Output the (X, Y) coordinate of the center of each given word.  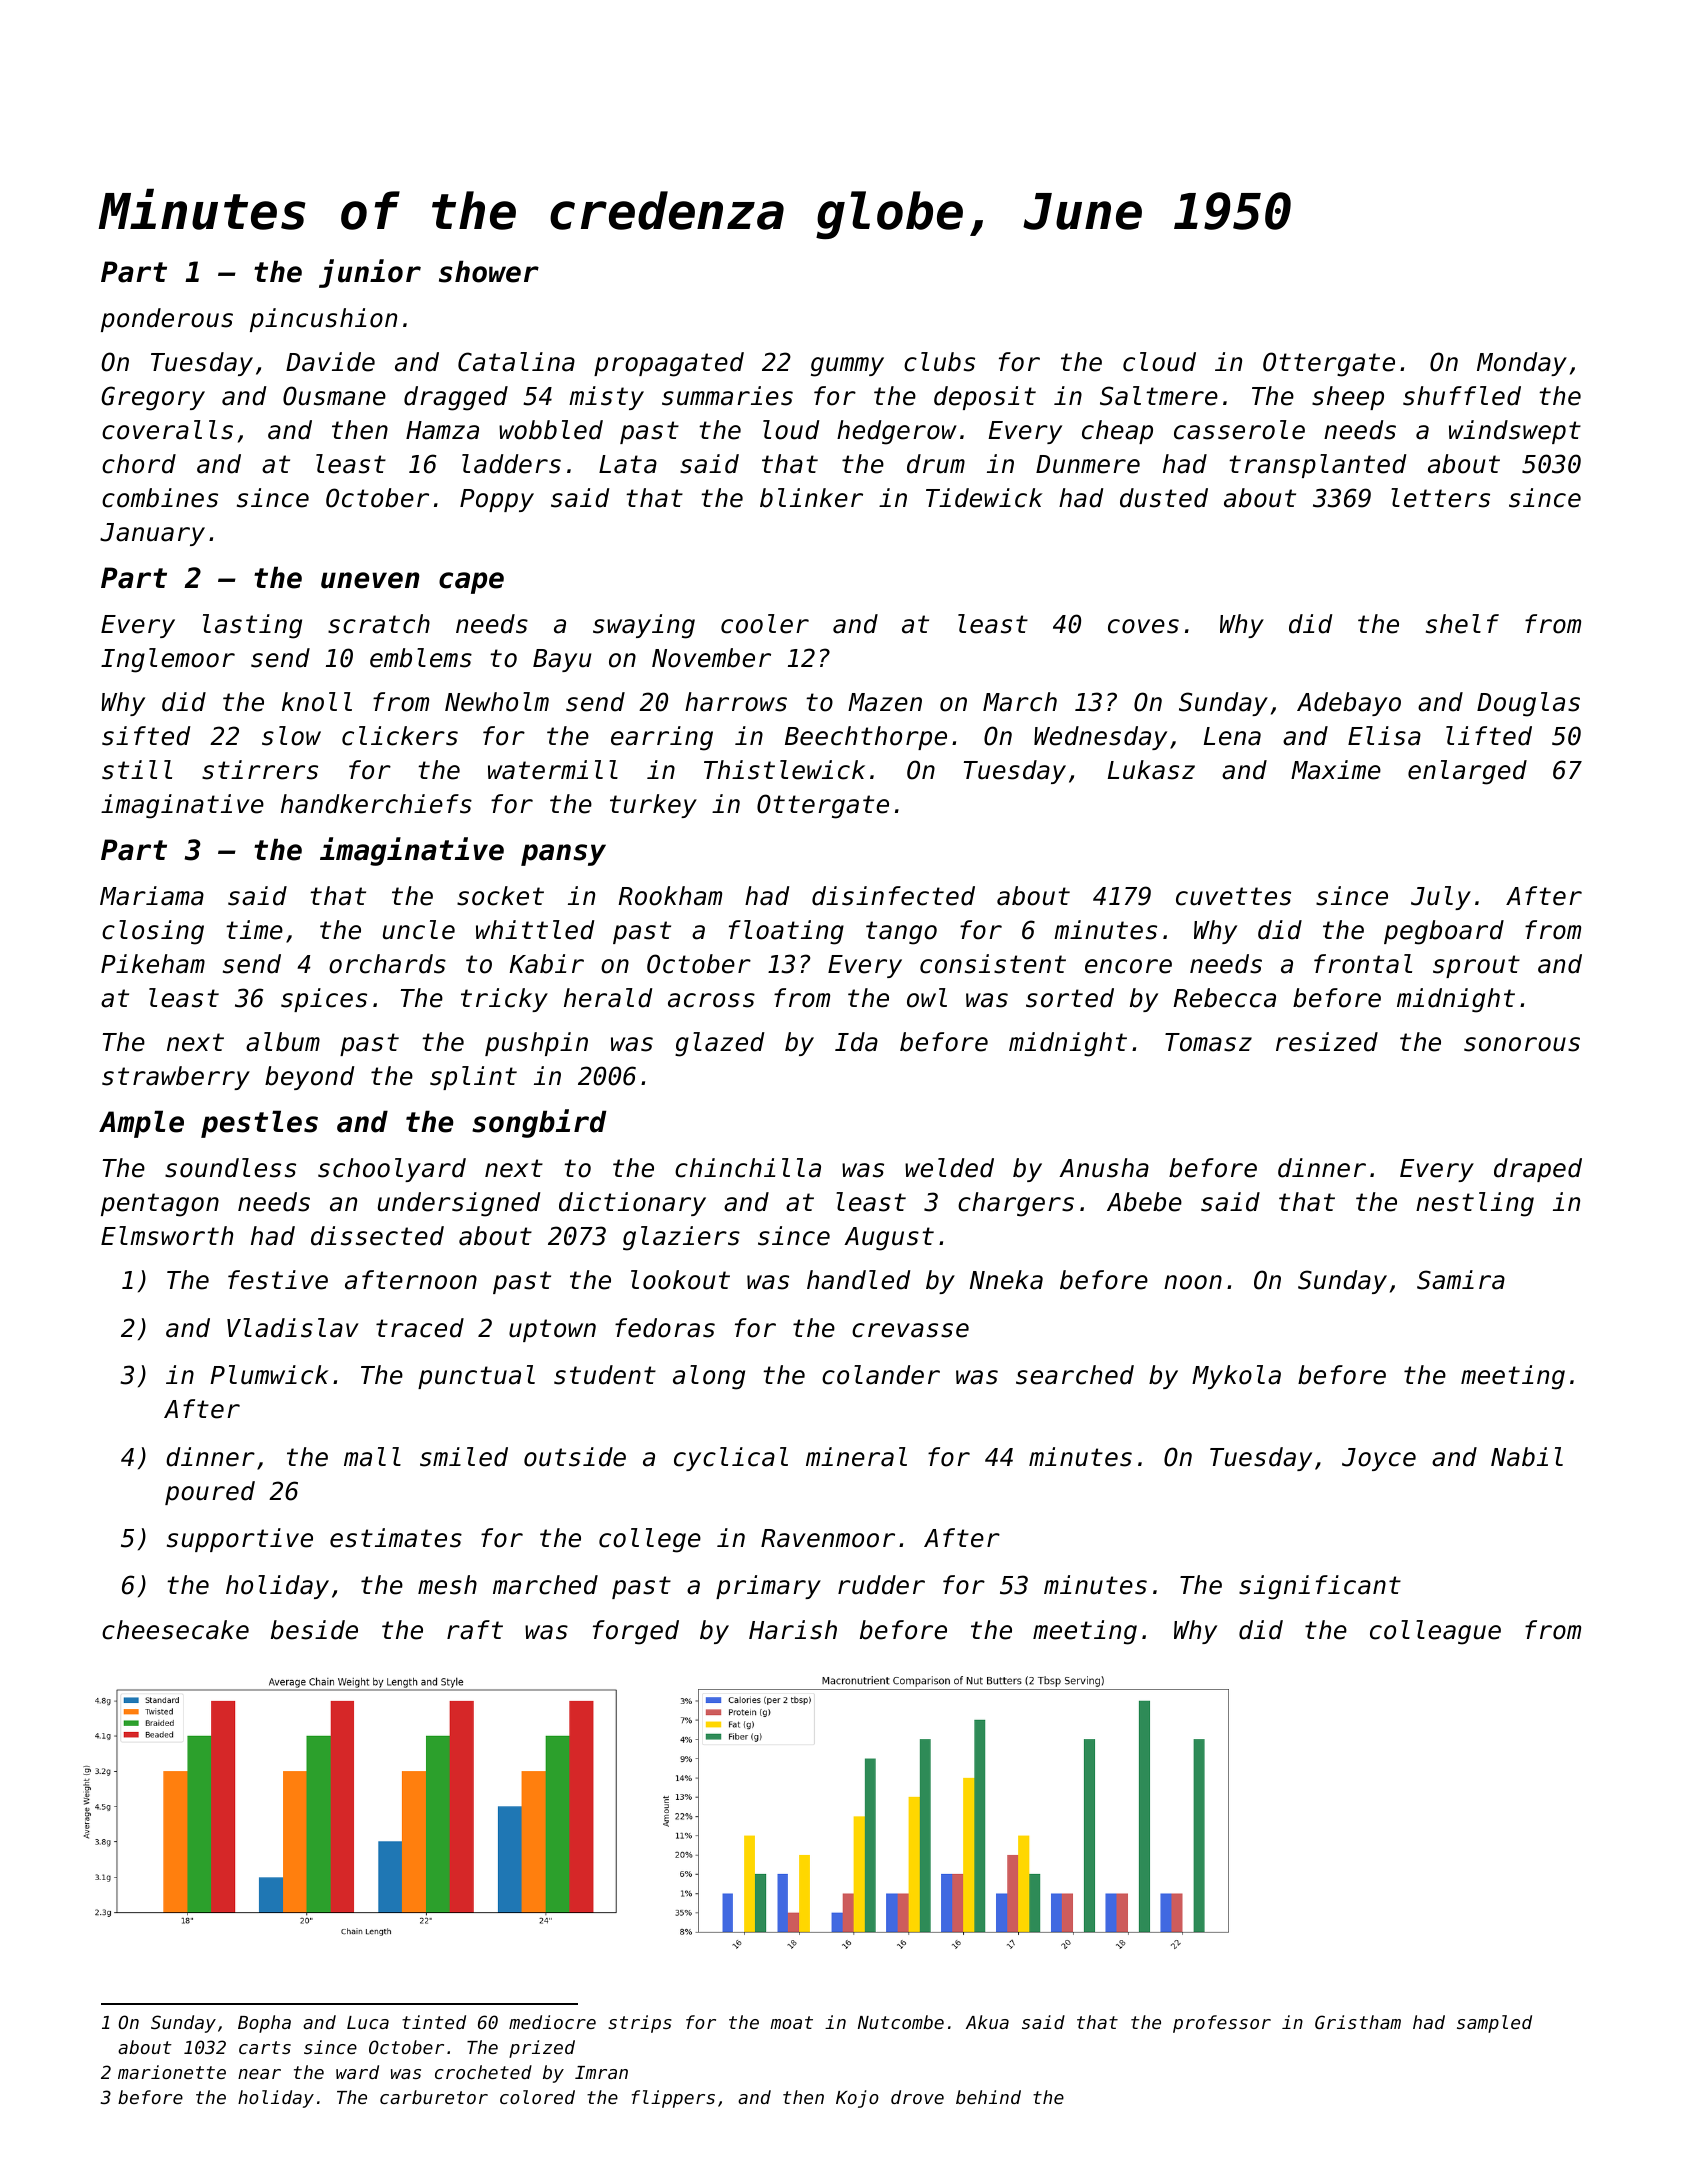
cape (471, 583)
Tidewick (984, 498)
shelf (1462, 624)
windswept (1515, 432)
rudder (881, 1585)
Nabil (1527, 1457)
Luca (368, 2022)
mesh (447, 1585)
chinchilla (748, 1168)
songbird (539, 1123)
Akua (987, 2022)
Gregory (153, 398)
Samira (1461, 1280)
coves (1143, 626)
